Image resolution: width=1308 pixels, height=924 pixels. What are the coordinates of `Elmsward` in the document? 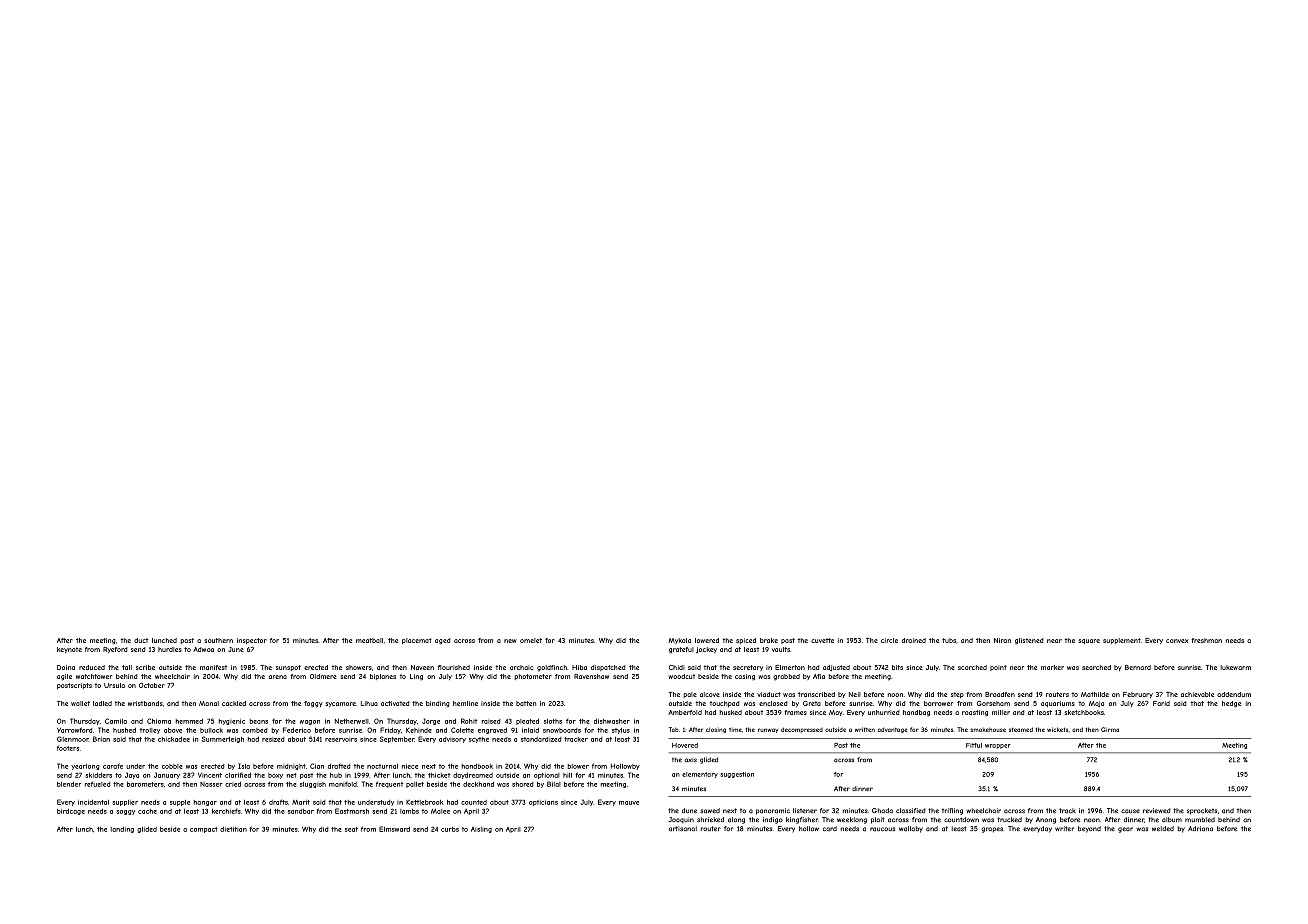 It's located at (394, 829).
